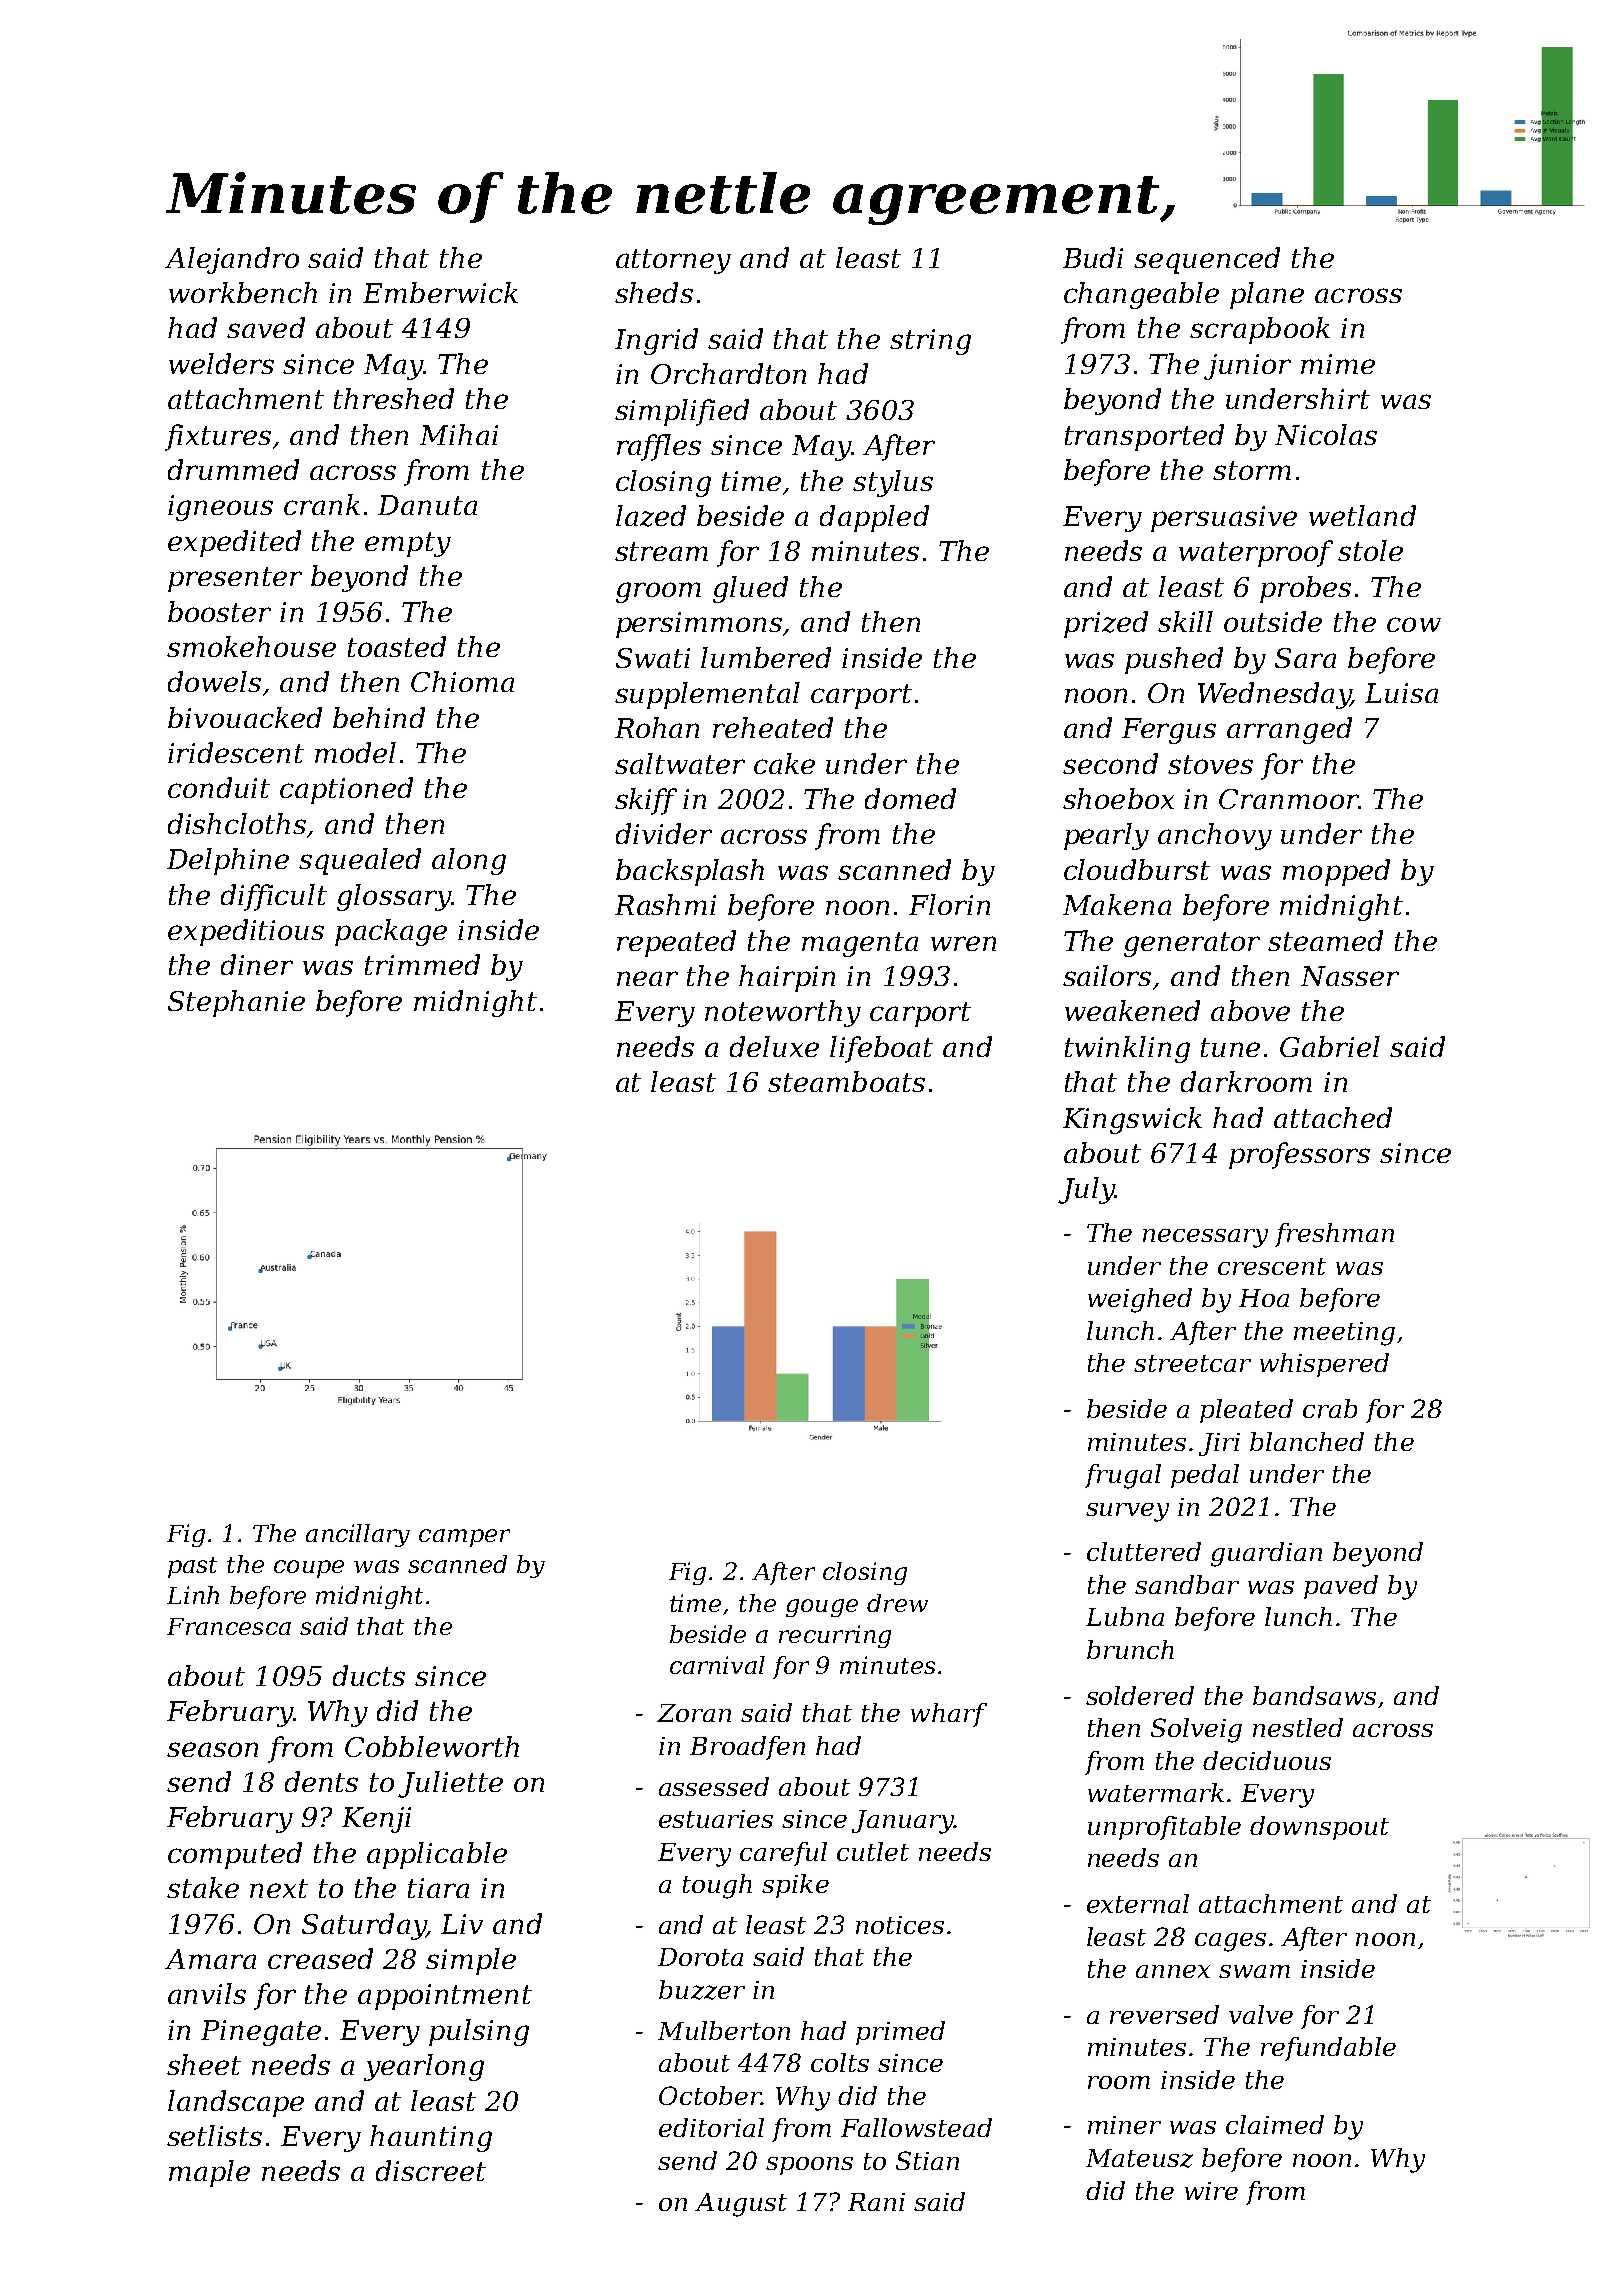 The image size is (1620, 2292). I want to click on Stephanie, so click(236, 1003).
